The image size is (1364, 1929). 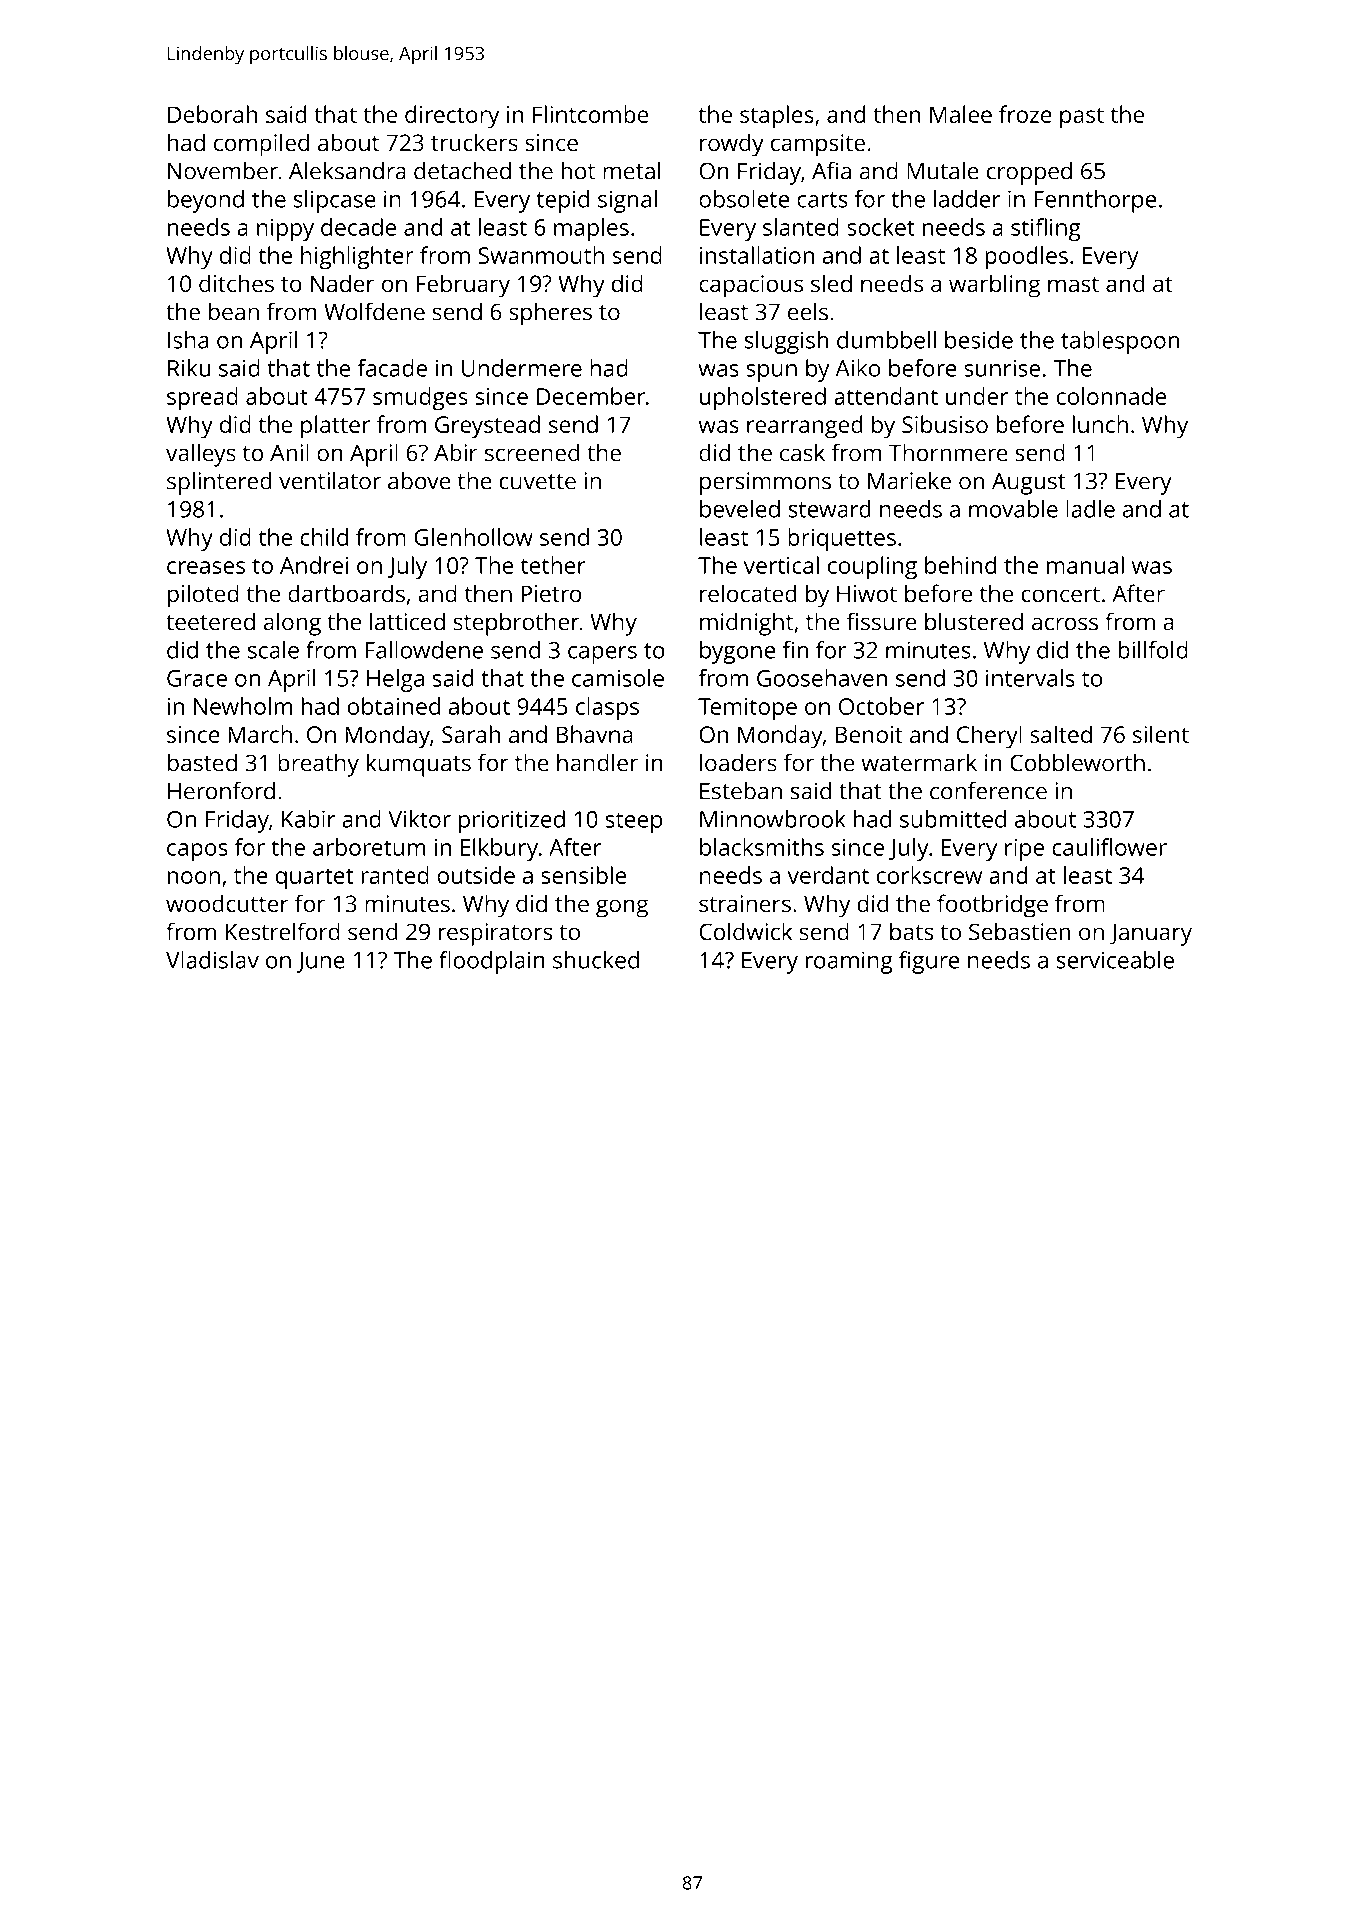 I want to click on Heronford, so click(x=221, y=791).
